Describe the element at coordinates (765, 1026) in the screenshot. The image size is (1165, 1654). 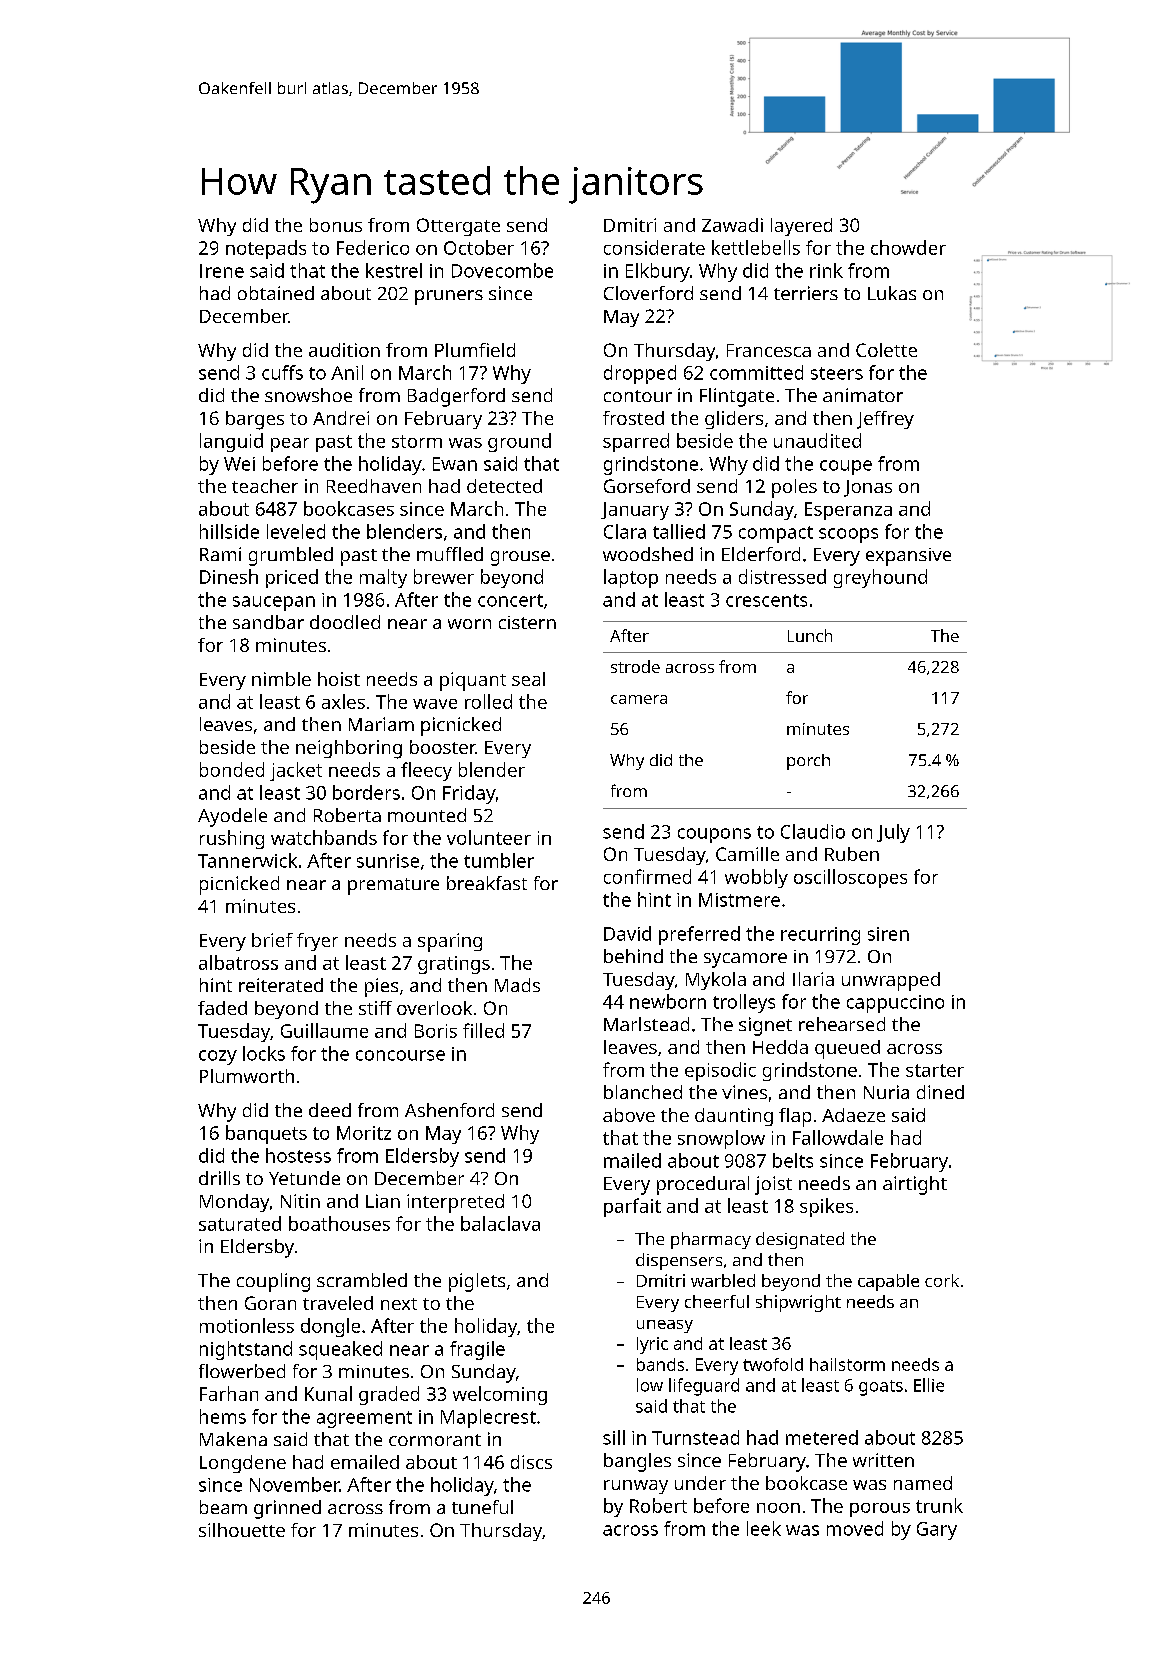
I see `signet` at that location.
